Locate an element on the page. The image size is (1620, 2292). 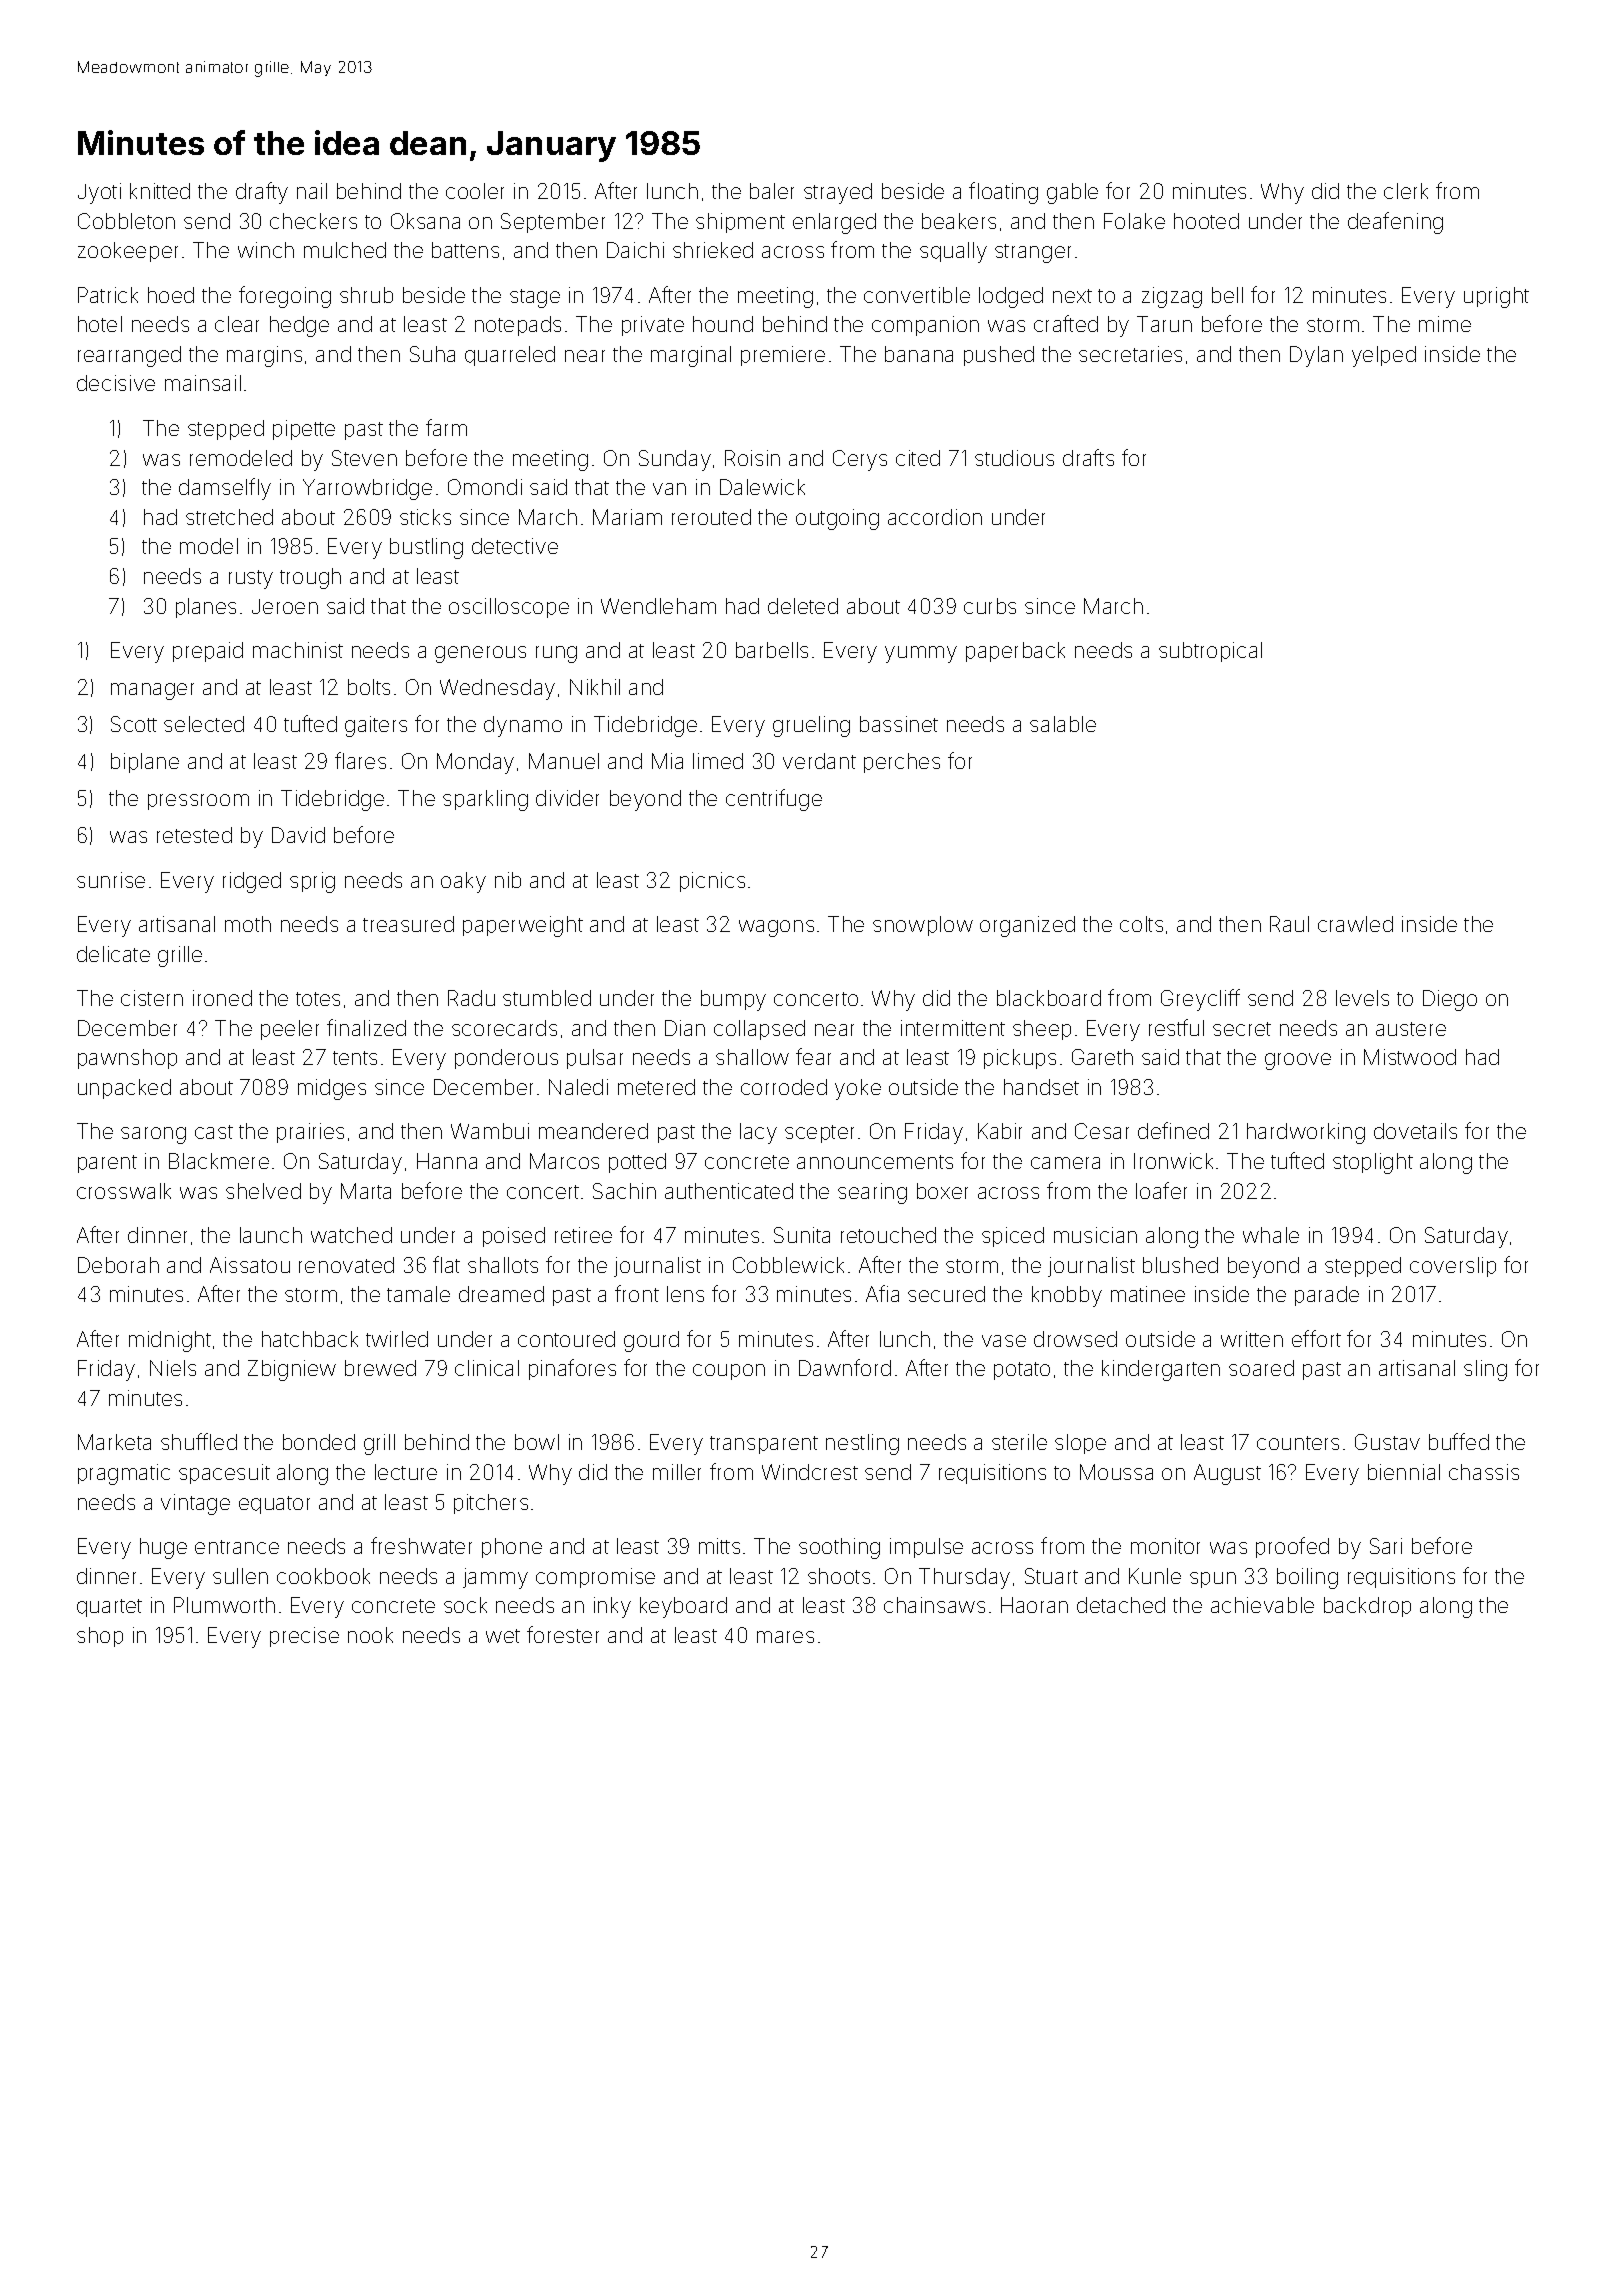
shipment is located at coordinates (740, 223).
